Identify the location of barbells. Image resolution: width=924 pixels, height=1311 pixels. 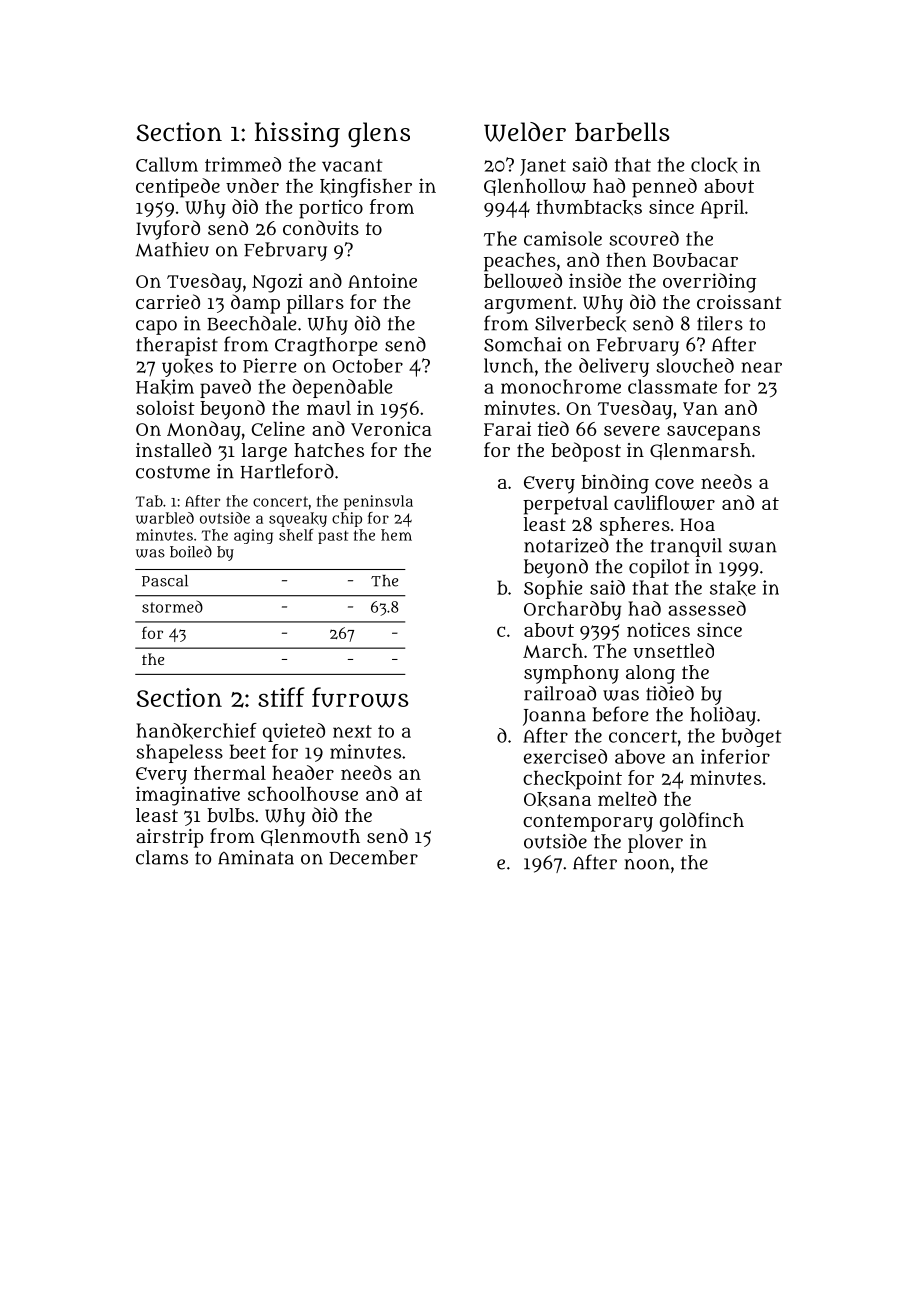
(622, 132).
